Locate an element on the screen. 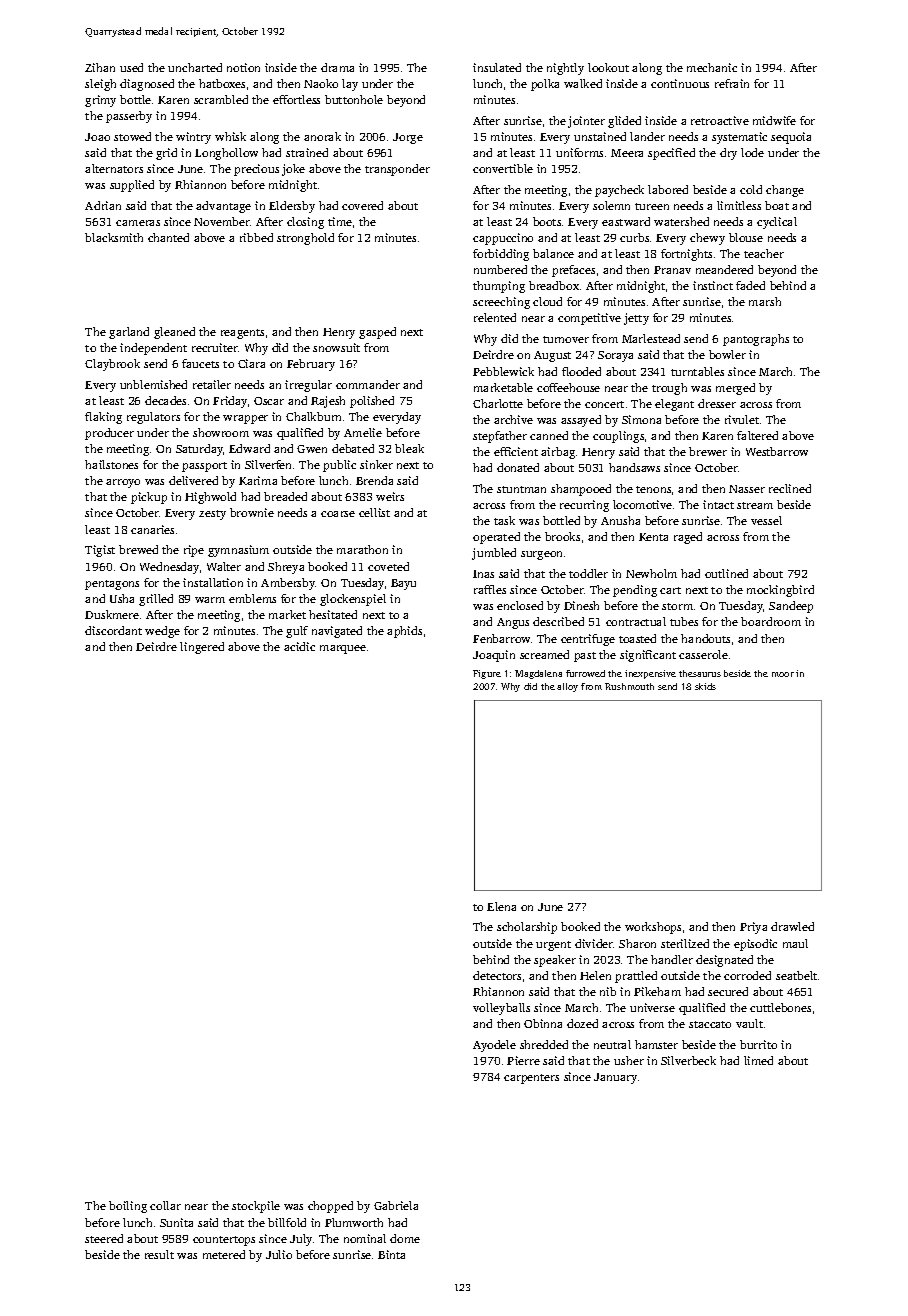 The height and width of the screenshot is (1316, 908). Rushmouth is located at coordinates (629, 686).
